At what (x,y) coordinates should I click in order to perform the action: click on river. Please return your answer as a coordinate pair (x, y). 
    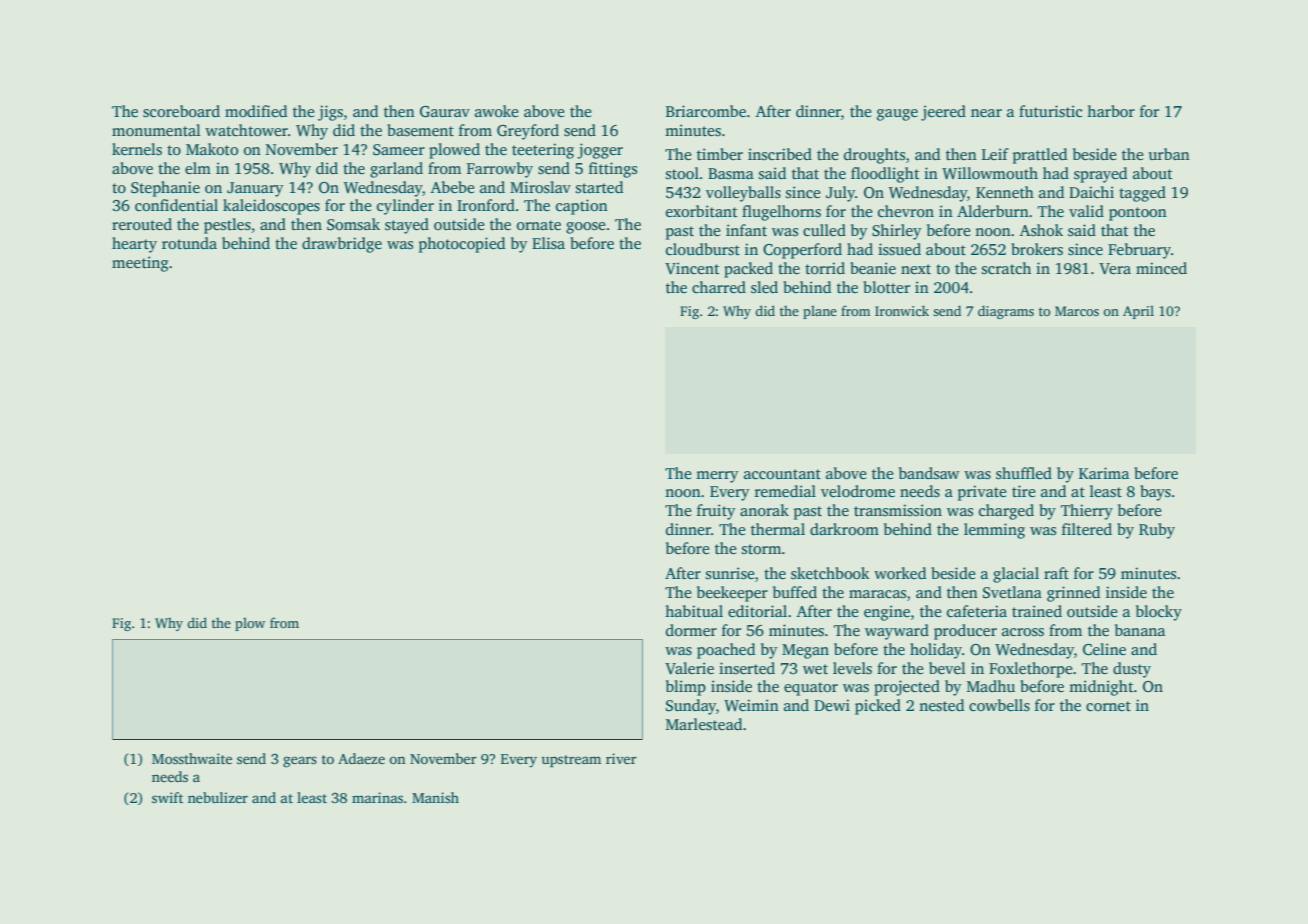
    Looking at the image, I should click on (621, 758).
